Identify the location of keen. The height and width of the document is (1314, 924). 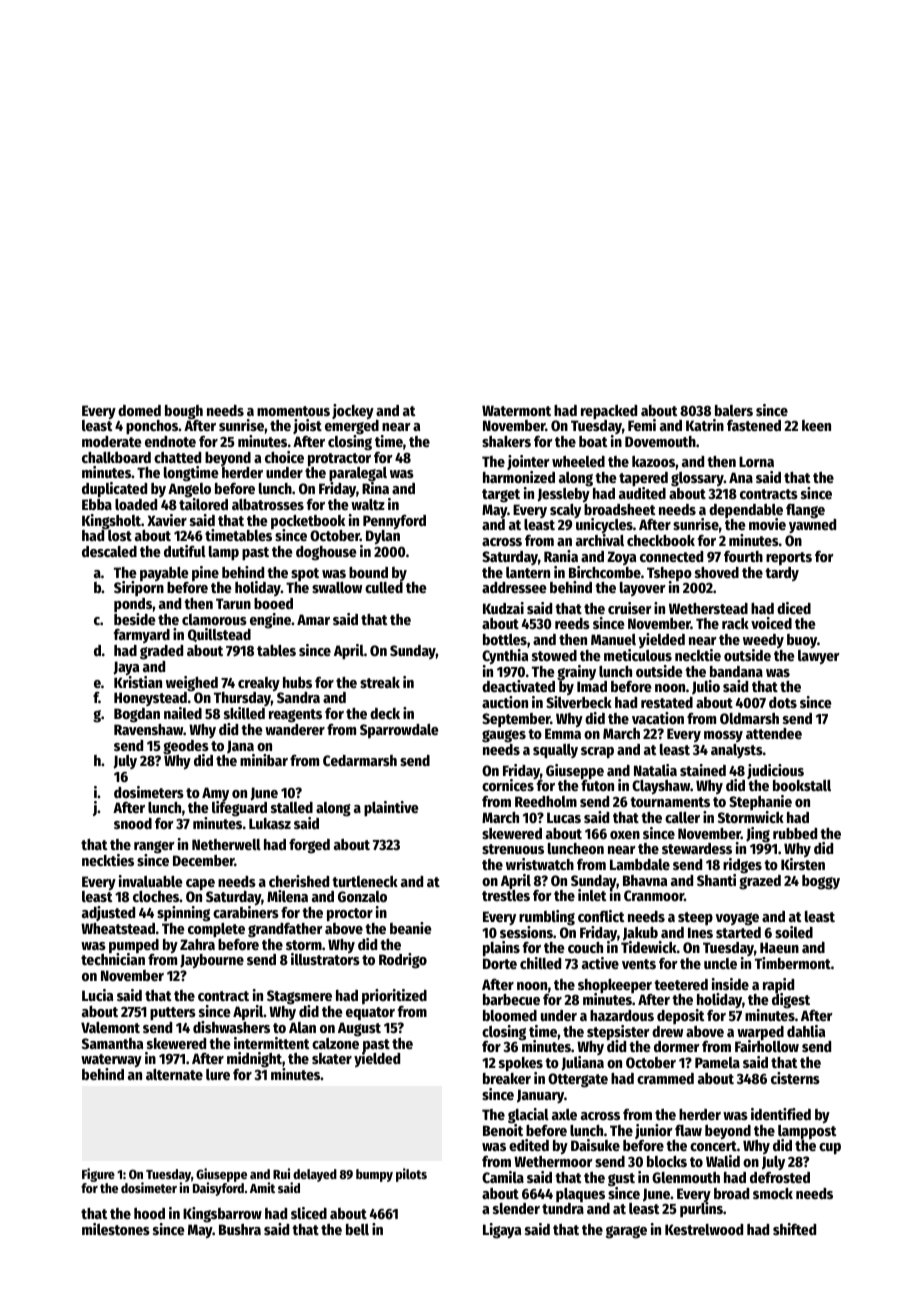
(816, 425).
